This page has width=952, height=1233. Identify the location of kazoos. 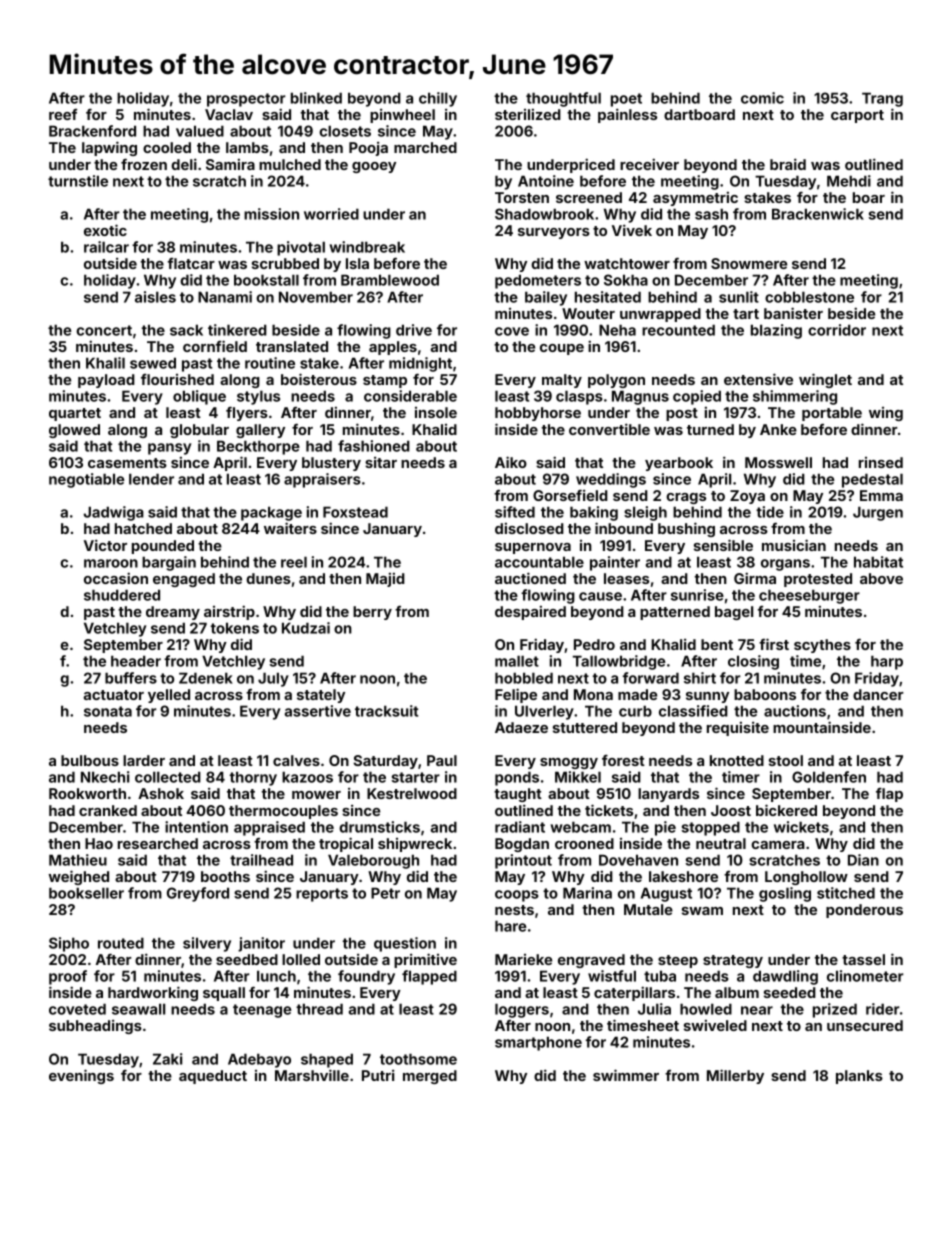
(307, 777).
